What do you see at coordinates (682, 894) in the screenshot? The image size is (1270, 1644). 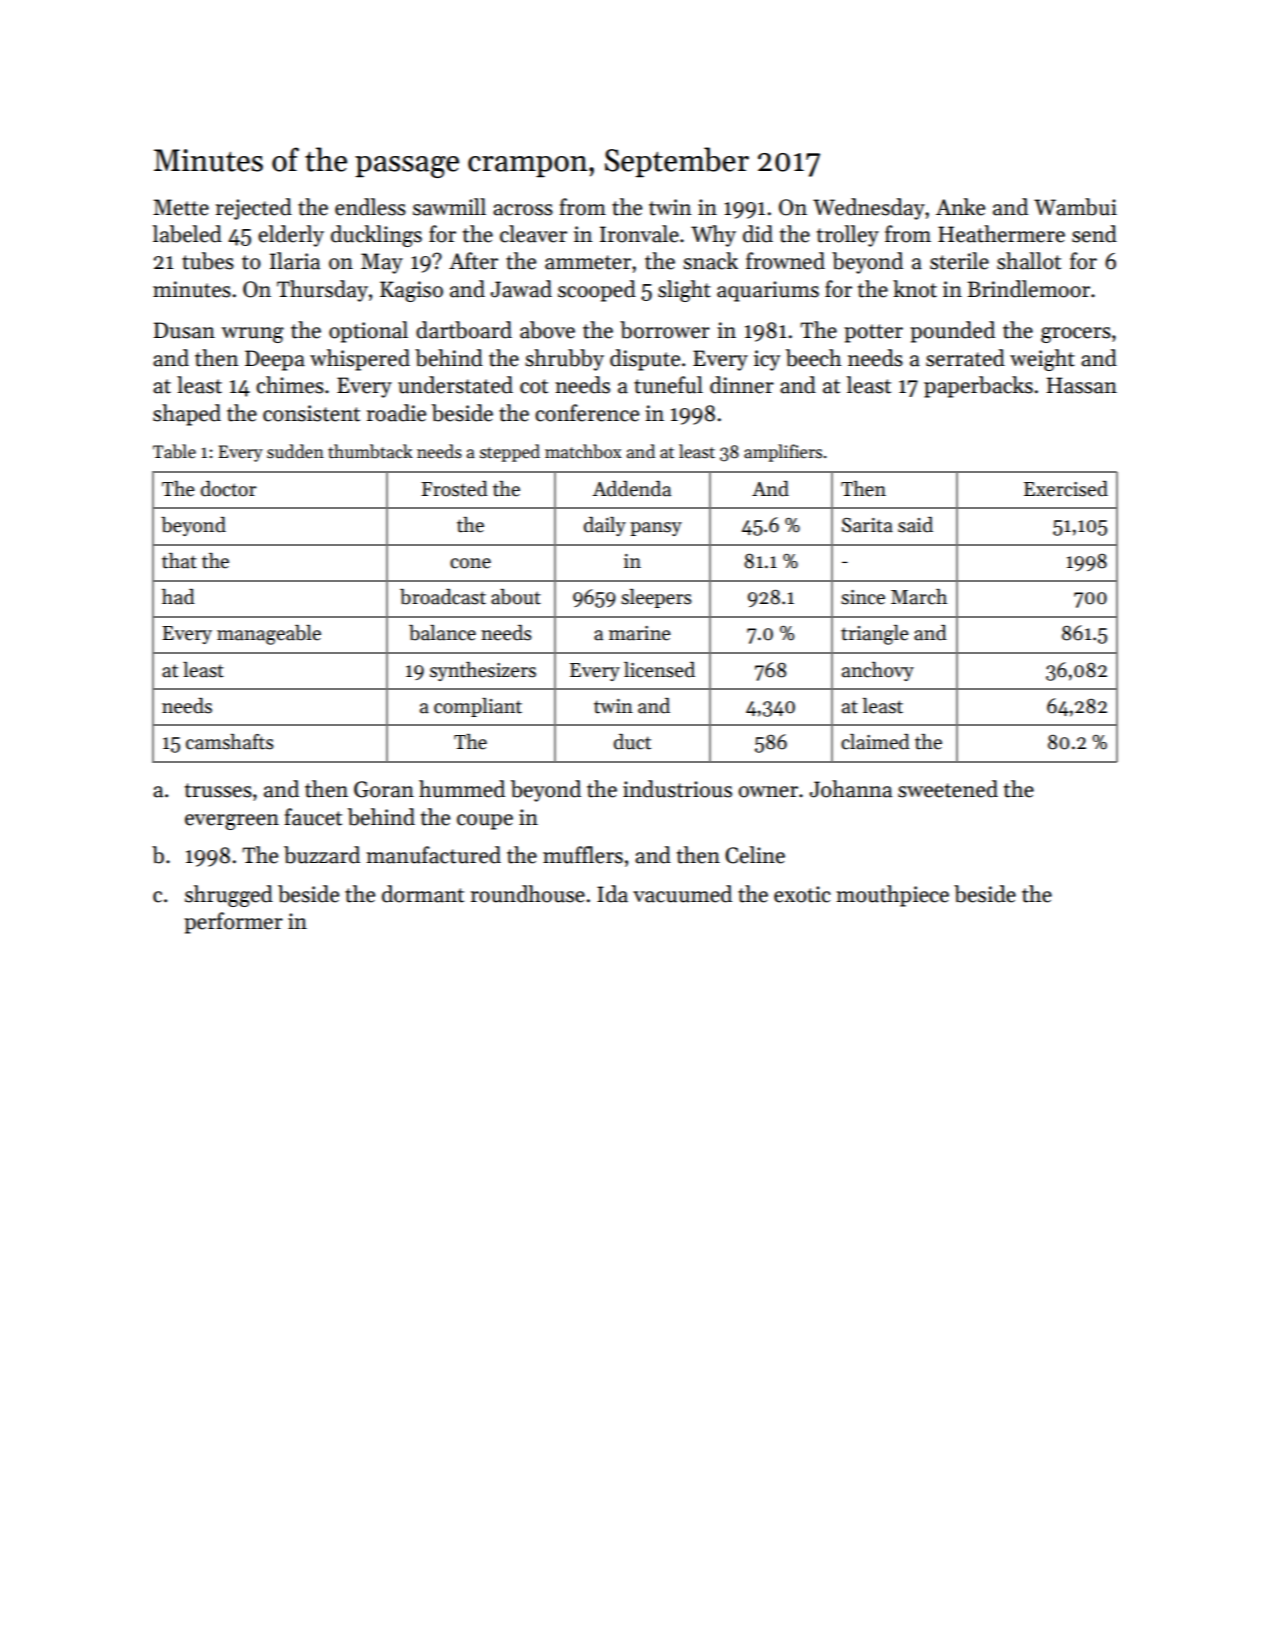 I see `vacuumed` at bounding box center [682, 894].
